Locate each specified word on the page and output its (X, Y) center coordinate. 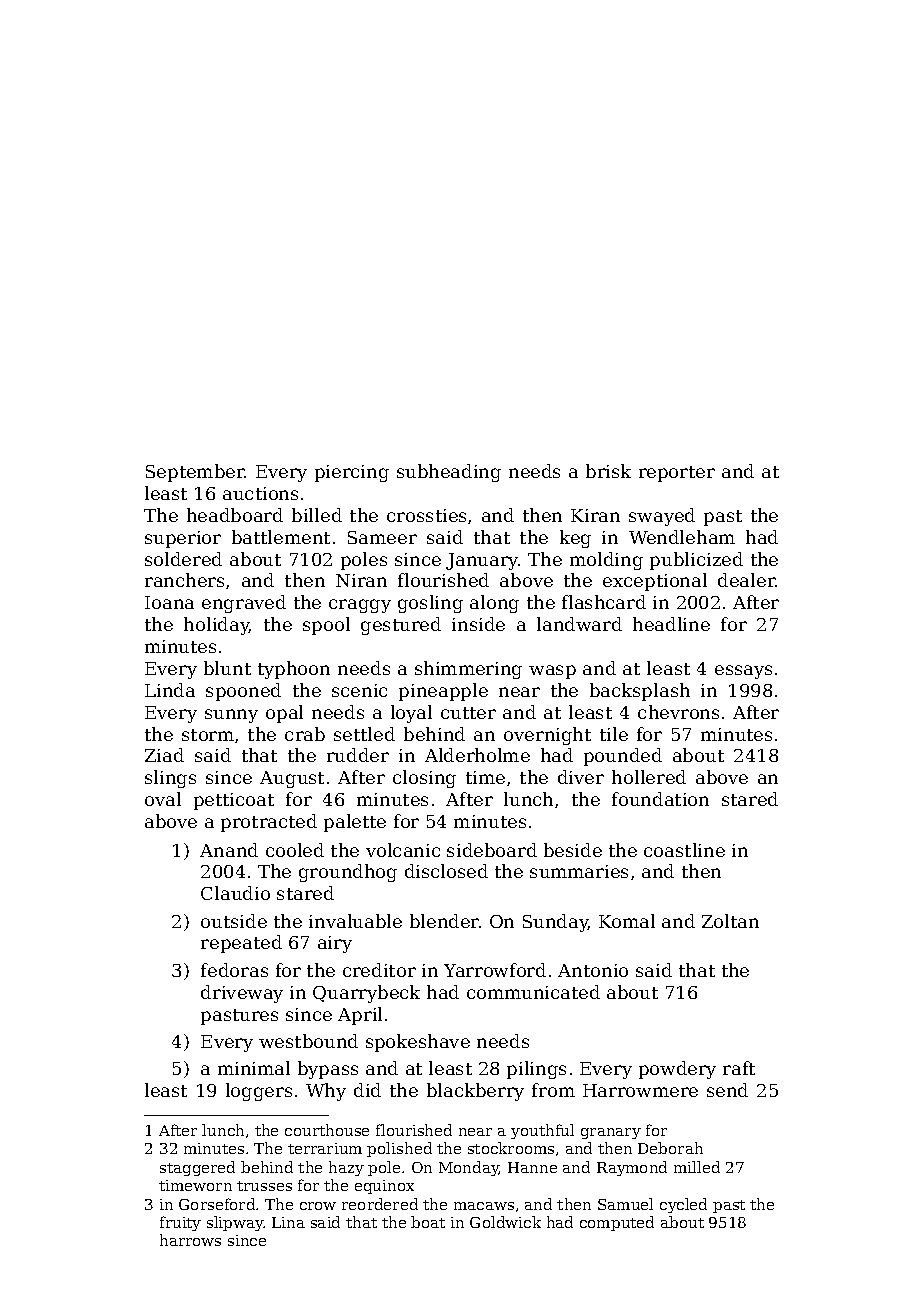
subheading (449, 473)
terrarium (325, 1148)
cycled (683, 1205)
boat (428, 1222)
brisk (608, 471)
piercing (352, 473)
